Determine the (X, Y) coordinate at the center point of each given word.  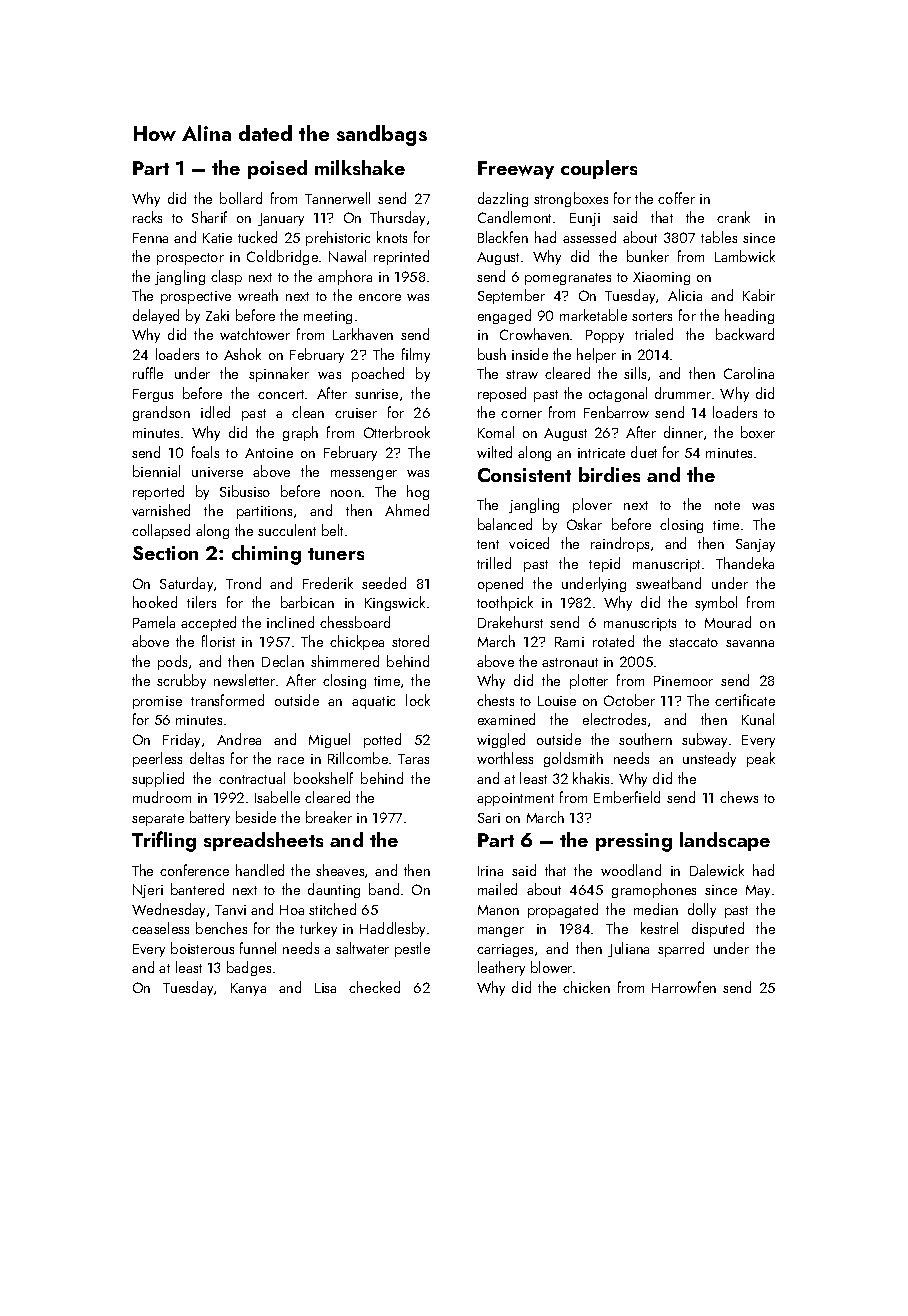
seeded (384, 583)
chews (739, 797)
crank (733, 217)
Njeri (148, 891)
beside (256, 817)
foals (205, 452)
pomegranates (568, 279)
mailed (497, 889)
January (281, 219)
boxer (758, 432)
